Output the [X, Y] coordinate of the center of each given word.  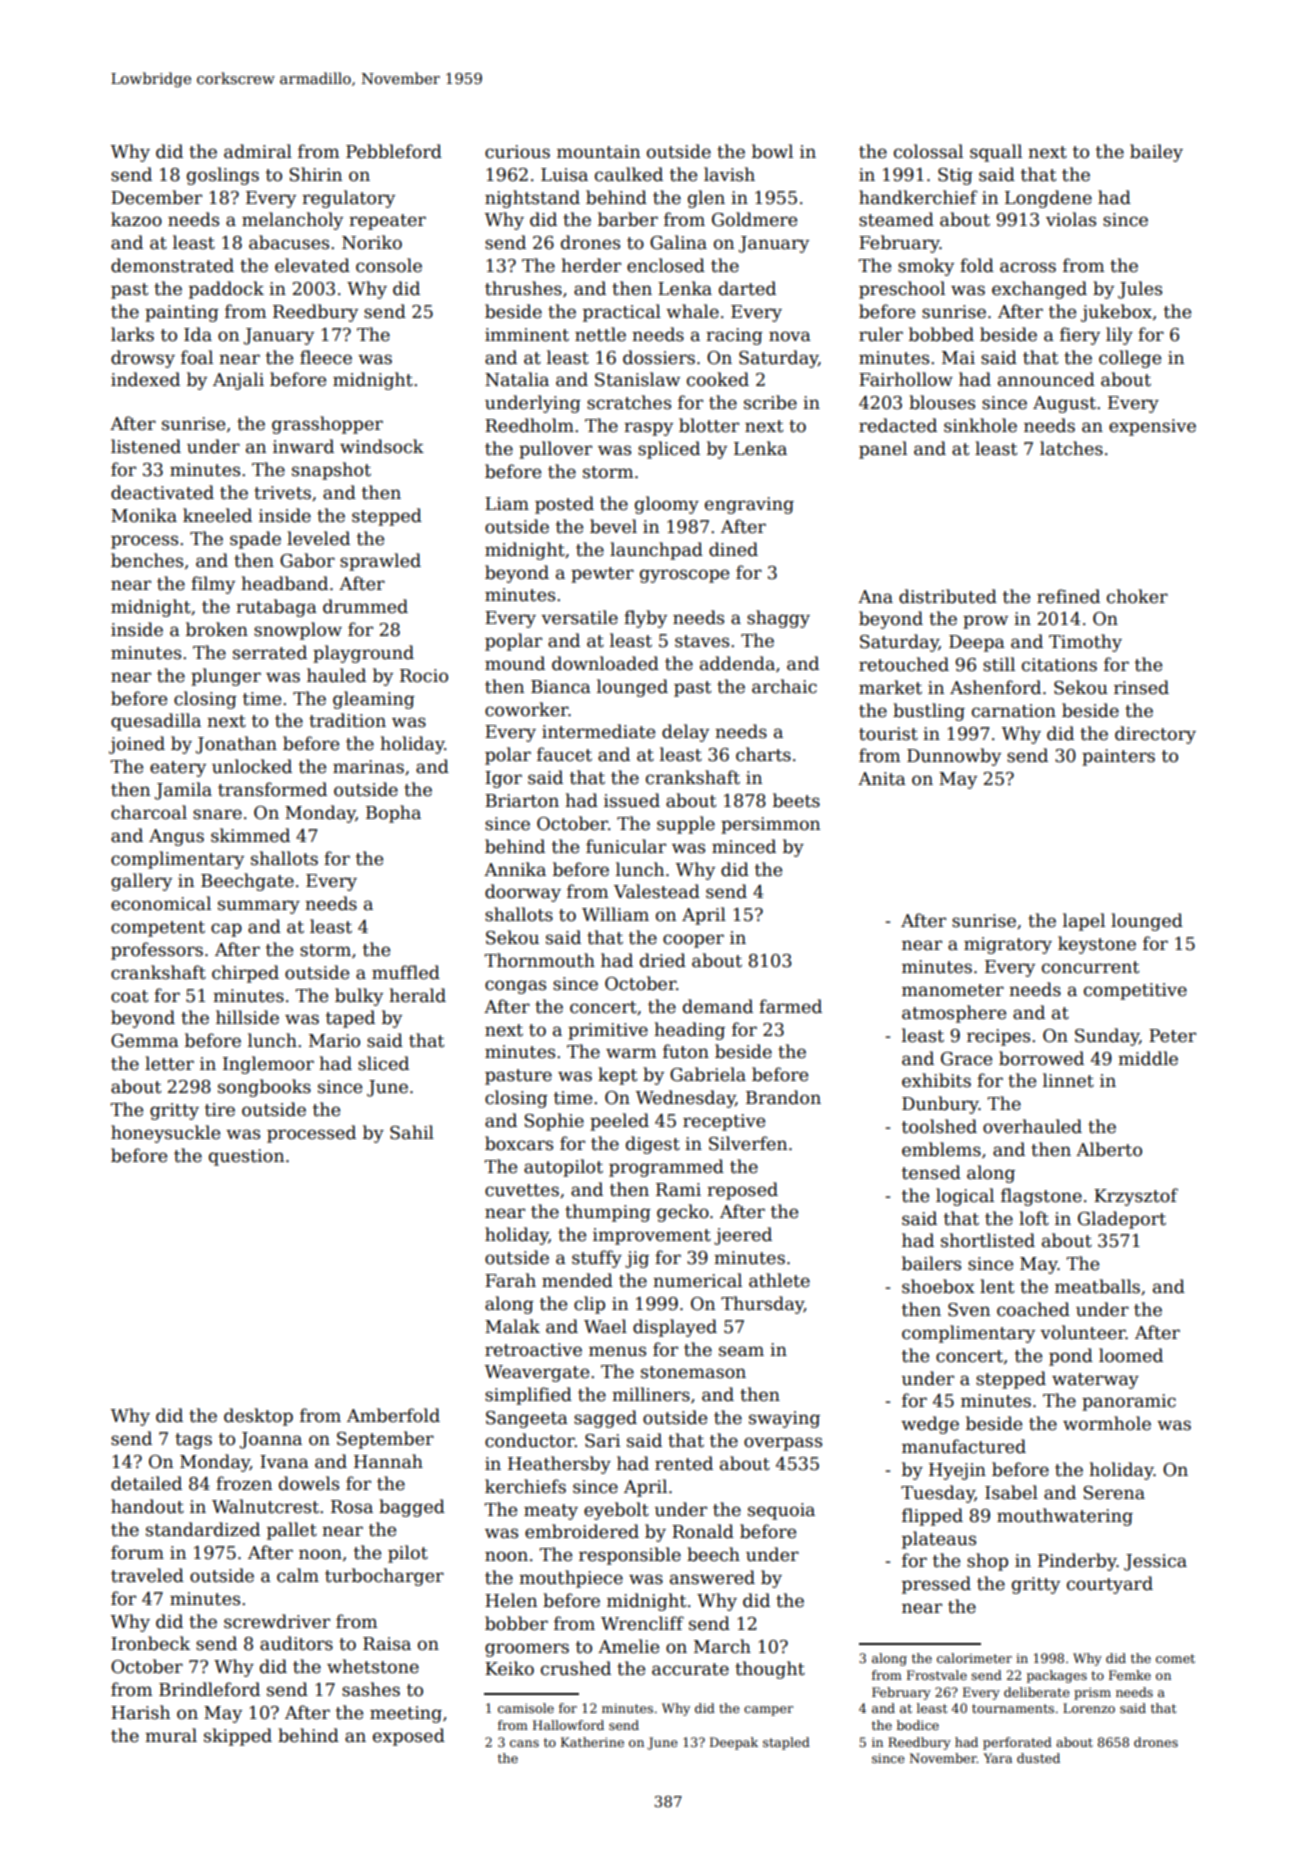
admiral [258, 151]
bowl [772, 151]
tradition [347, 720]
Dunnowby [954, 757]
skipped [238, 1737]
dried [663, 960]
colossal [928, 151]
